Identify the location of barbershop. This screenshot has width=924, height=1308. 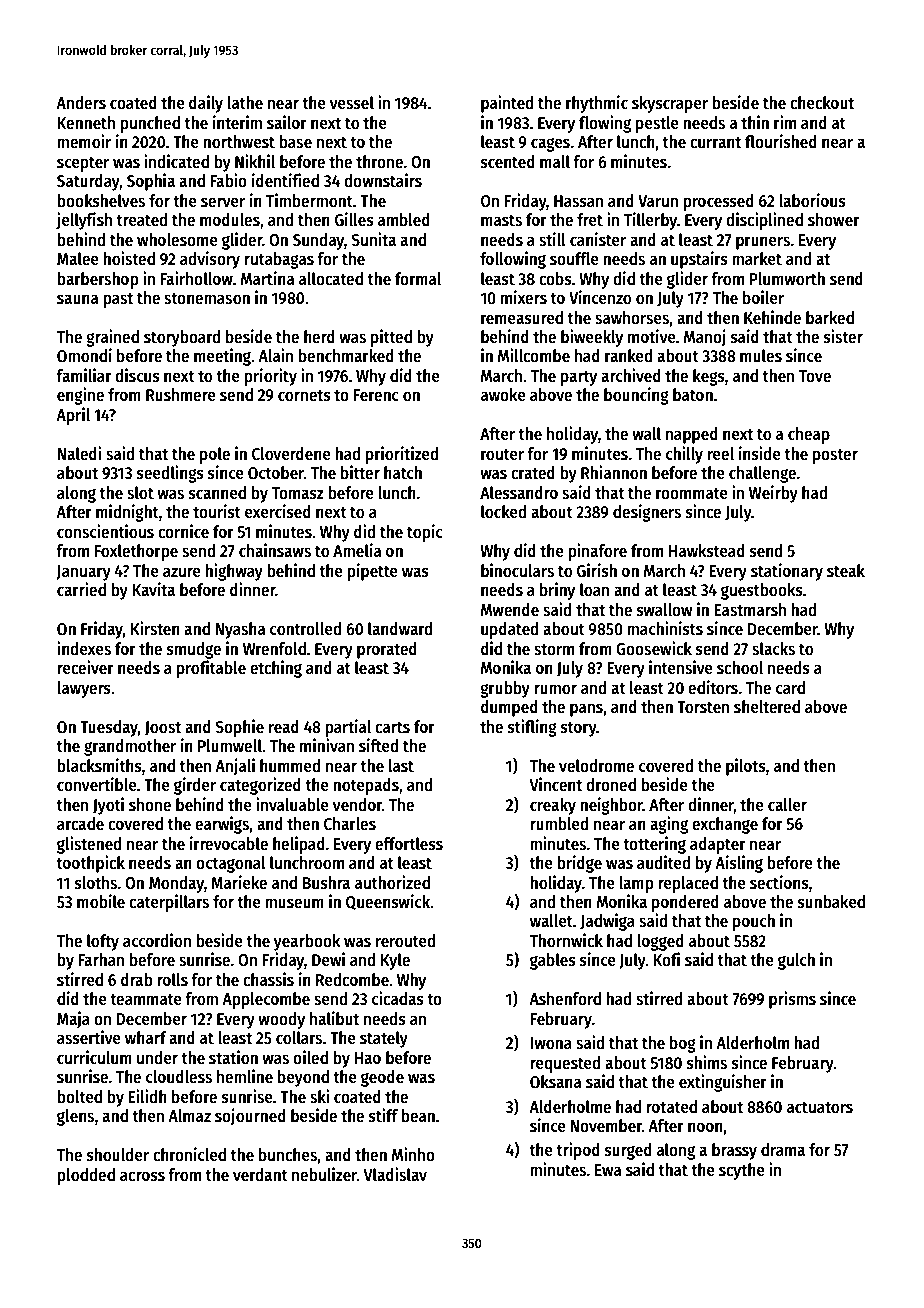
(98, 280).
